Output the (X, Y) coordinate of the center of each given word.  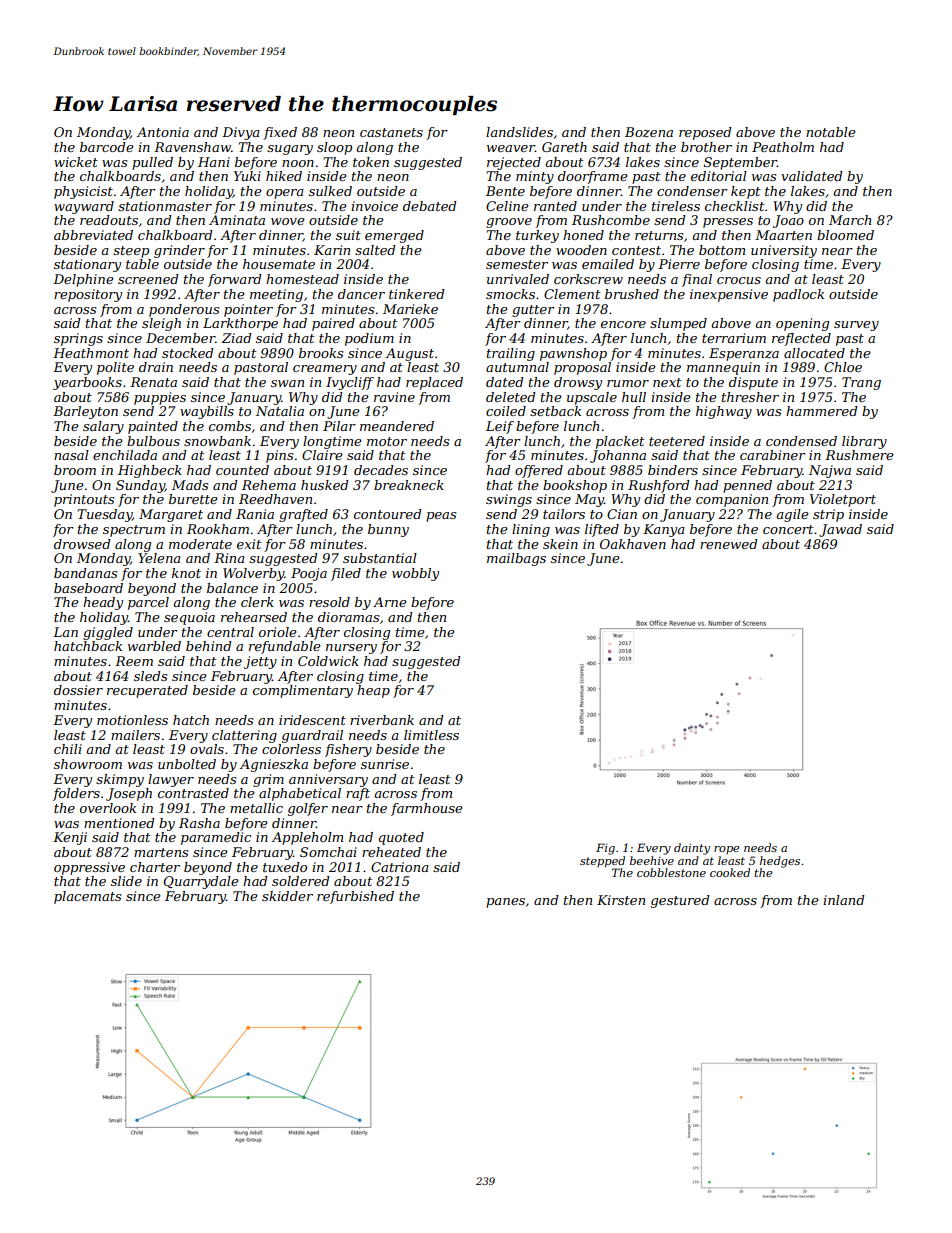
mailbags (516, 559)
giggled (108, 633)
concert (788, 529)
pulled (152, 163)
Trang (861, 383)
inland (844, 900)
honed (583, 235)
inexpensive (729, 295)
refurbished (355, 897)
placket (620, 442)
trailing (511, 354)
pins (279, 456)
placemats (87, 897)
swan (287, 383)
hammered (822, 411)
